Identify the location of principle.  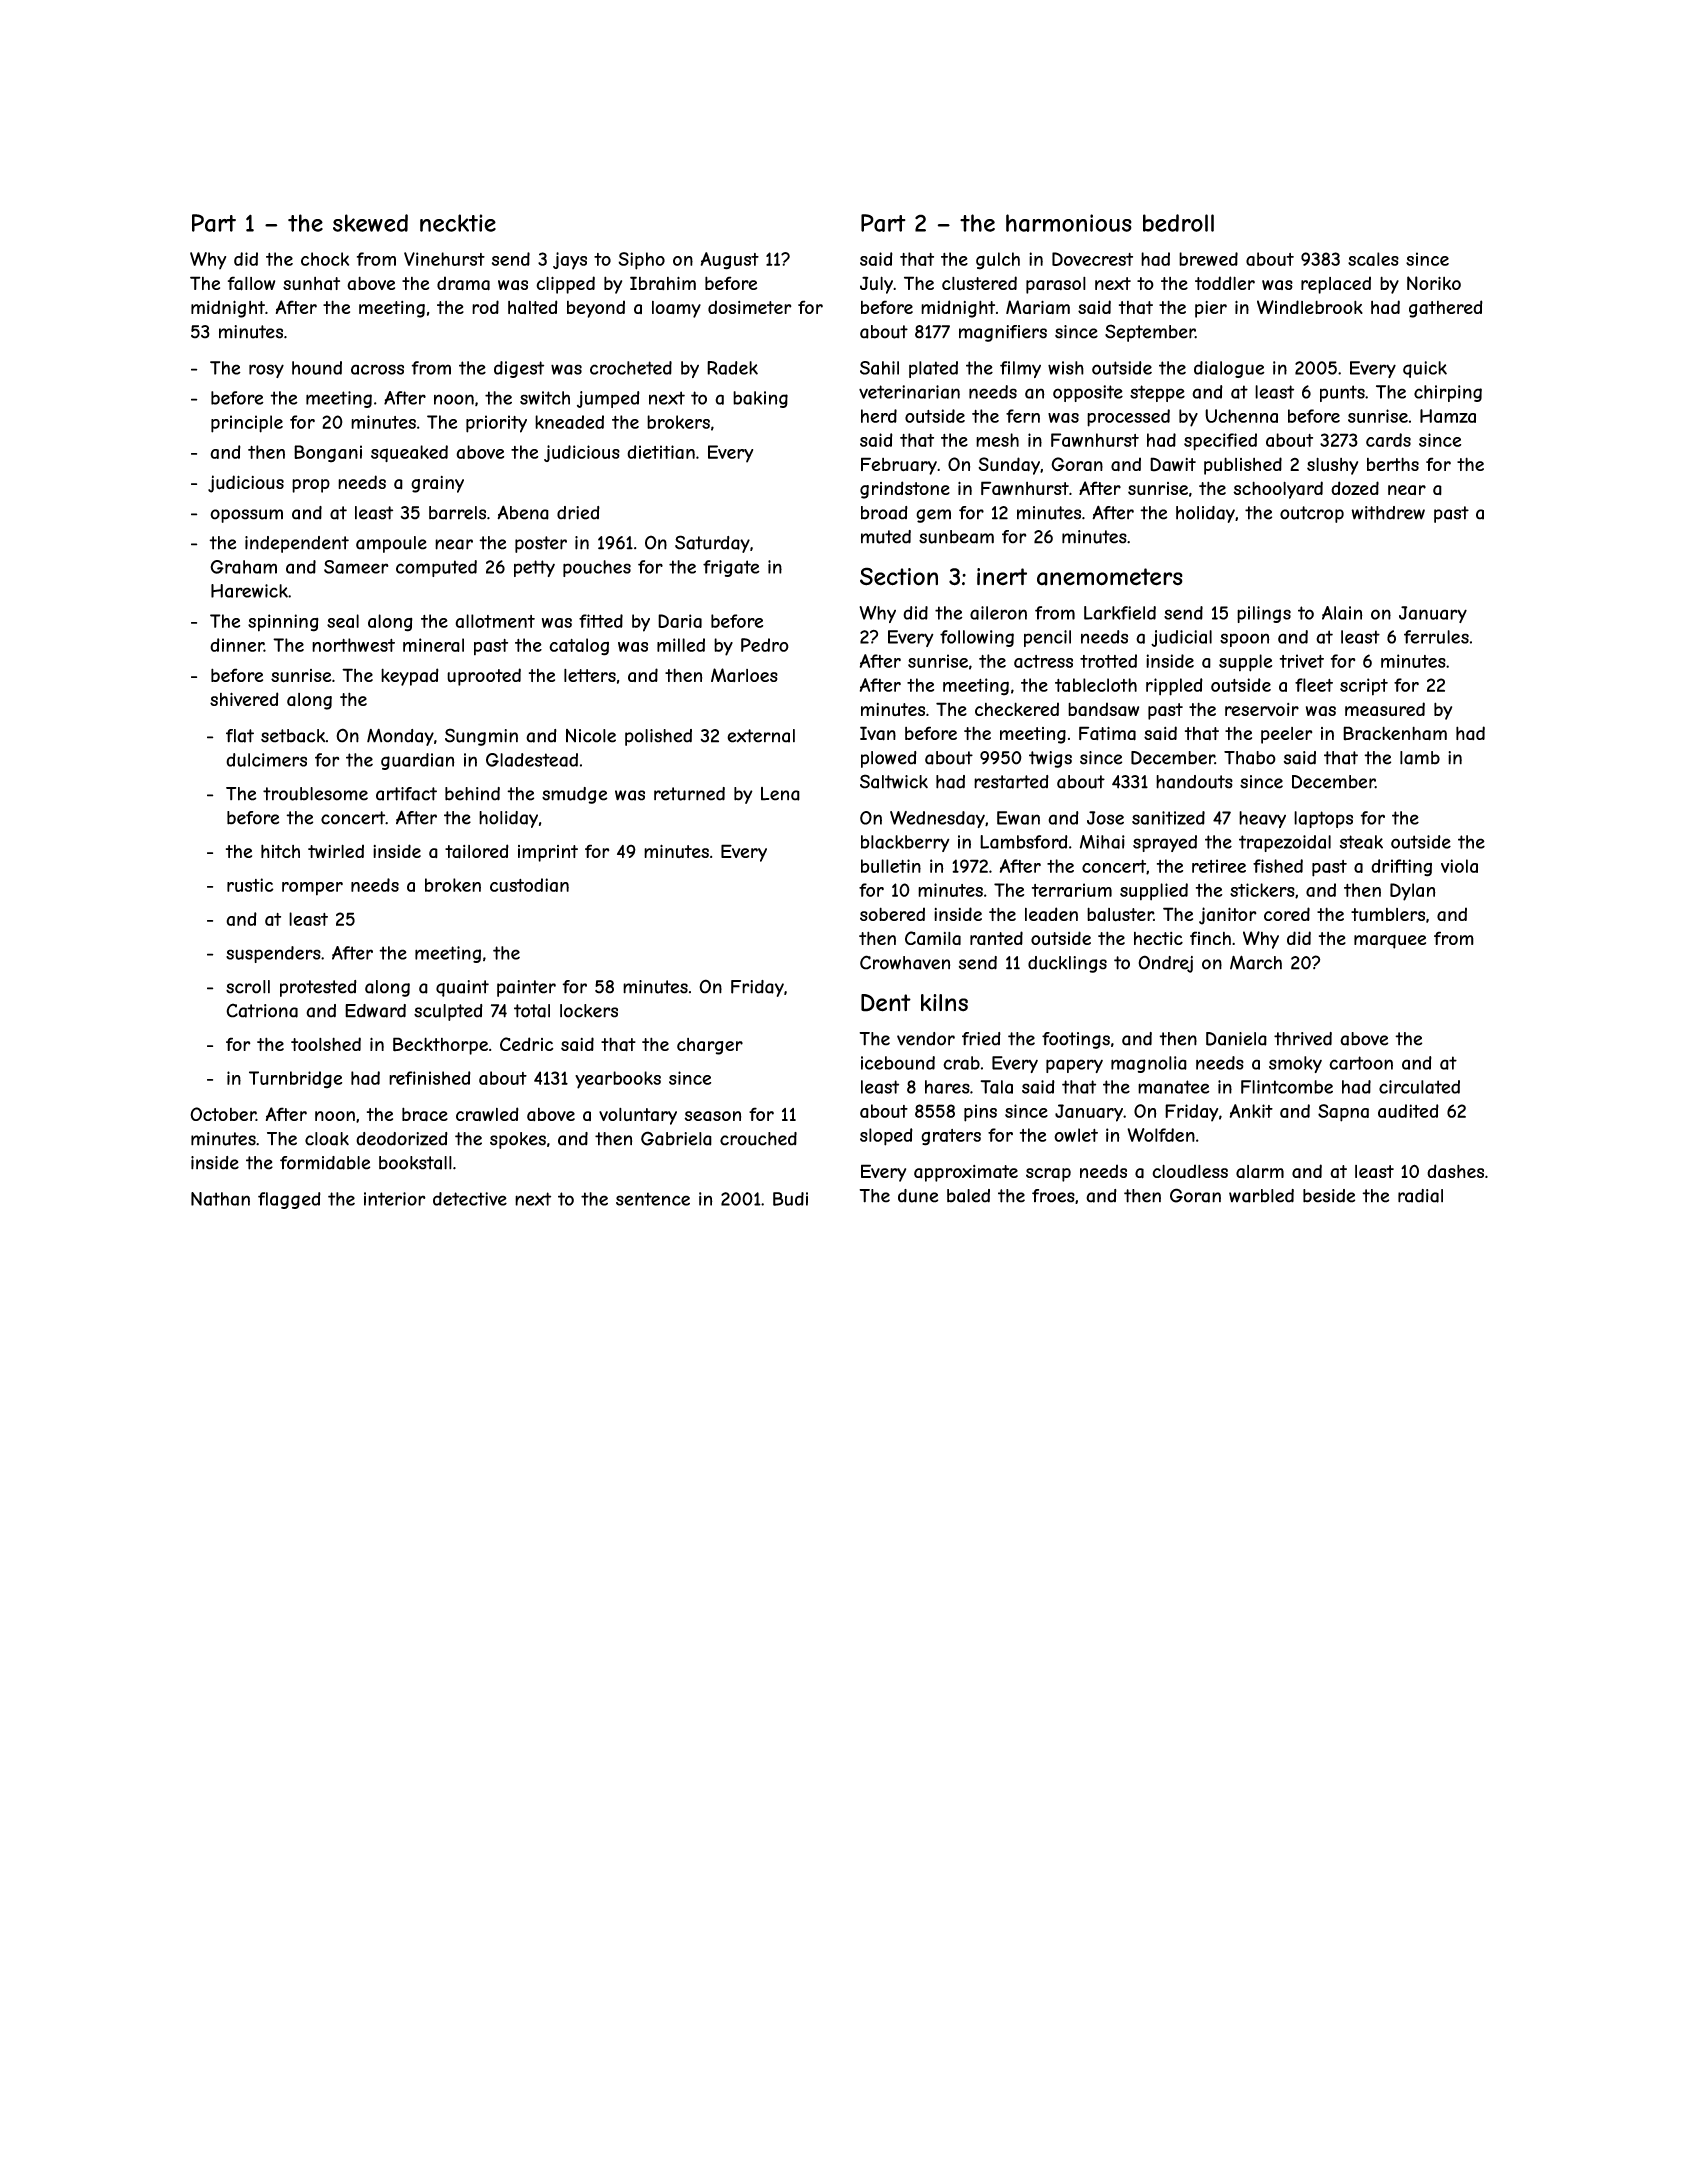
(247, 424).
